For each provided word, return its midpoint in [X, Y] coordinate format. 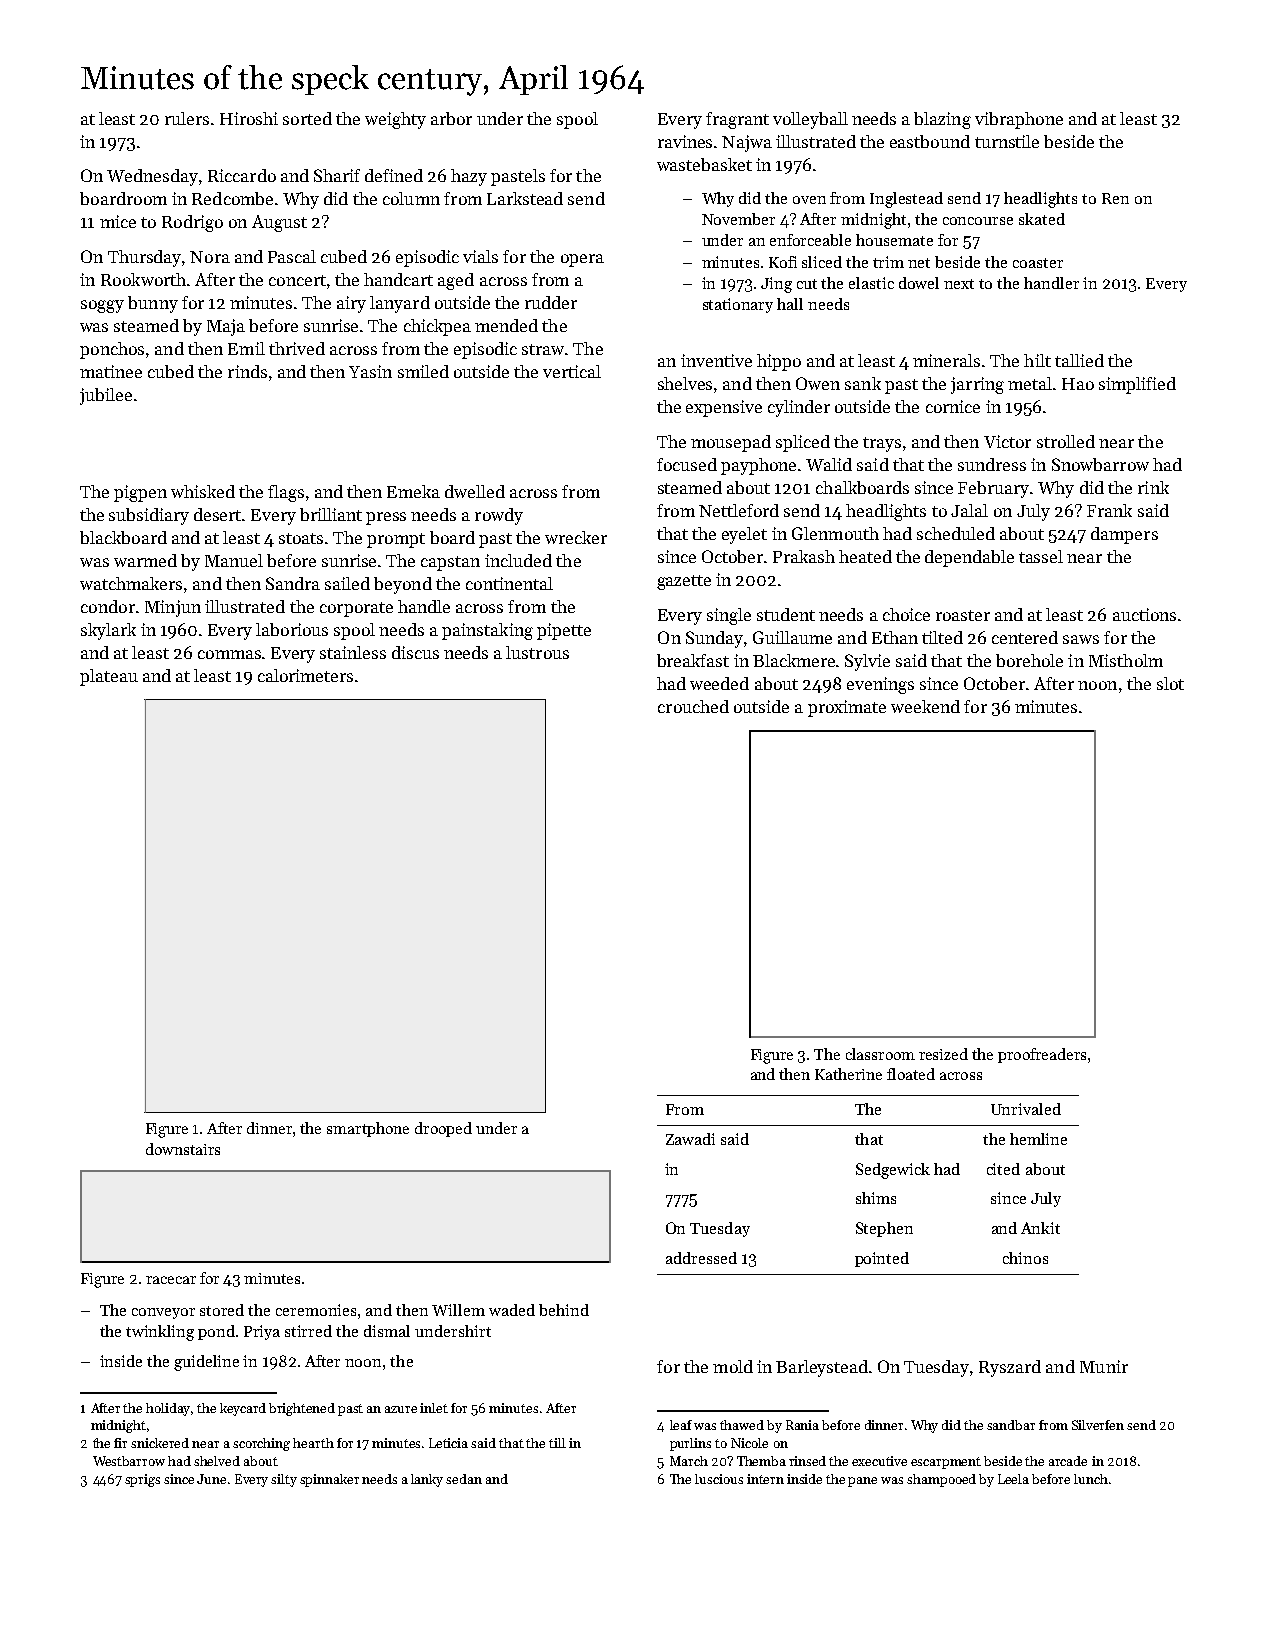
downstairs [183, 1149]
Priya [262, 1332]
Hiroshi [249, 118]
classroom [880, 1054]
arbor [451, 118]
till [557, 1443]
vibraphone [1019, 120]
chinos [1025, 1258]
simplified [1137, 385]
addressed [701, 1258]
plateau [109, 677]
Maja [226, 327]
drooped [443, 1129]
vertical [572, 371]
